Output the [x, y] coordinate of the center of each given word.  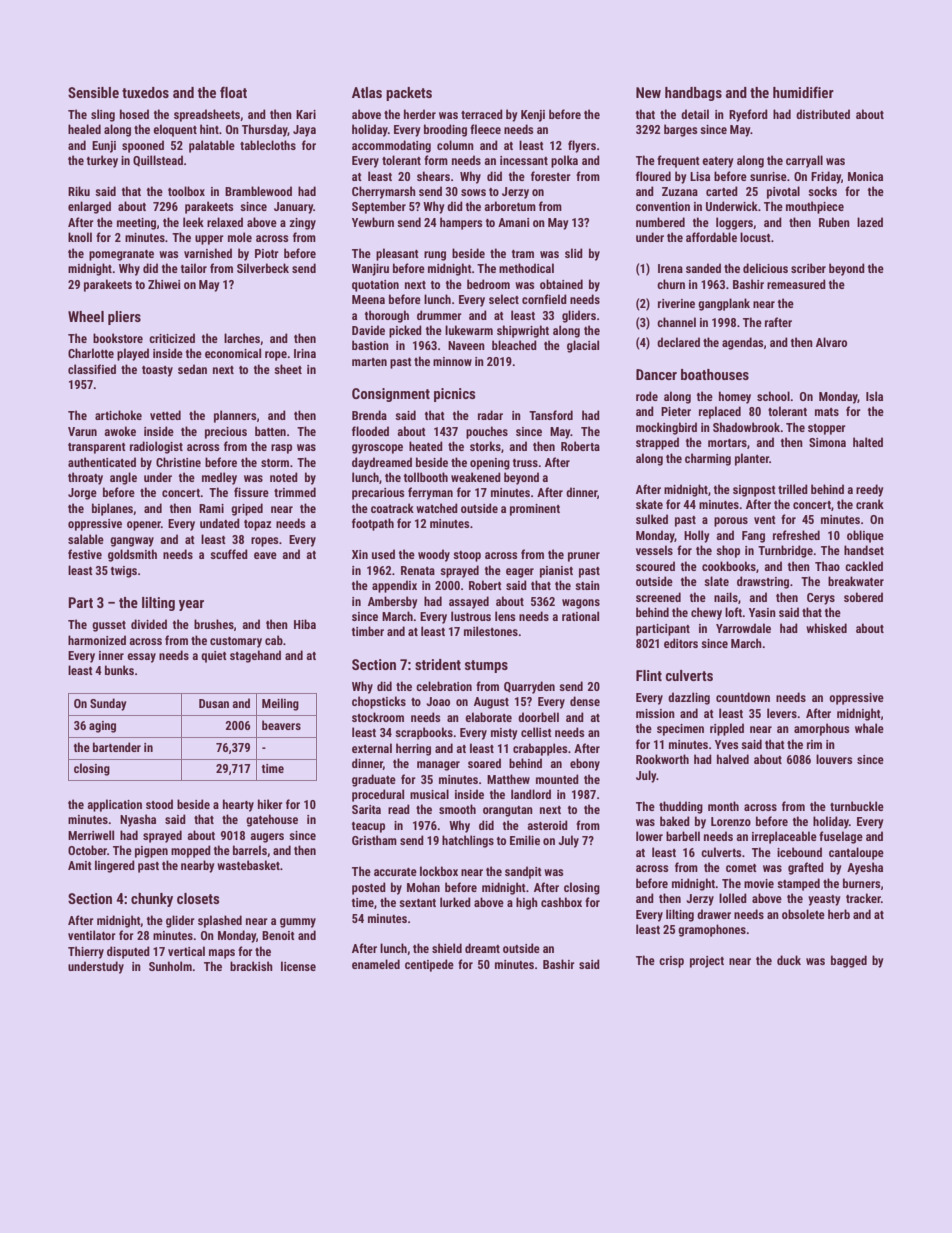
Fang [753, 537]
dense [585, 701]
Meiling [280, 704]
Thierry [86, 952]
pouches [487, 432]
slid [574, 253]
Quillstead [158, 161]
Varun [82, 431]
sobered [863, 597]
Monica [865, 176]
